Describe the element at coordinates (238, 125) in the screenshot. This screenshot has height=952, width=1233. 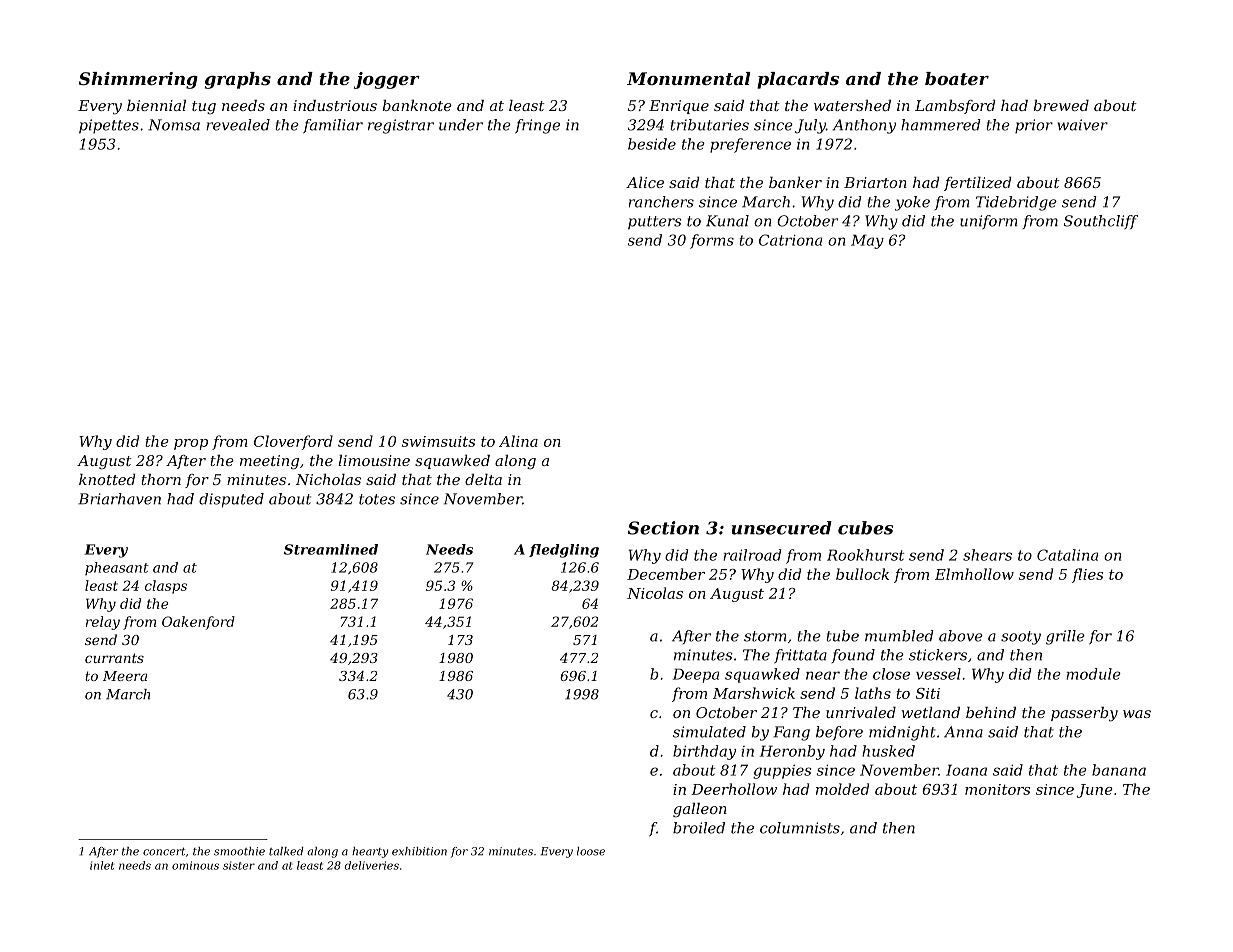
I see `revealed` at that location.
